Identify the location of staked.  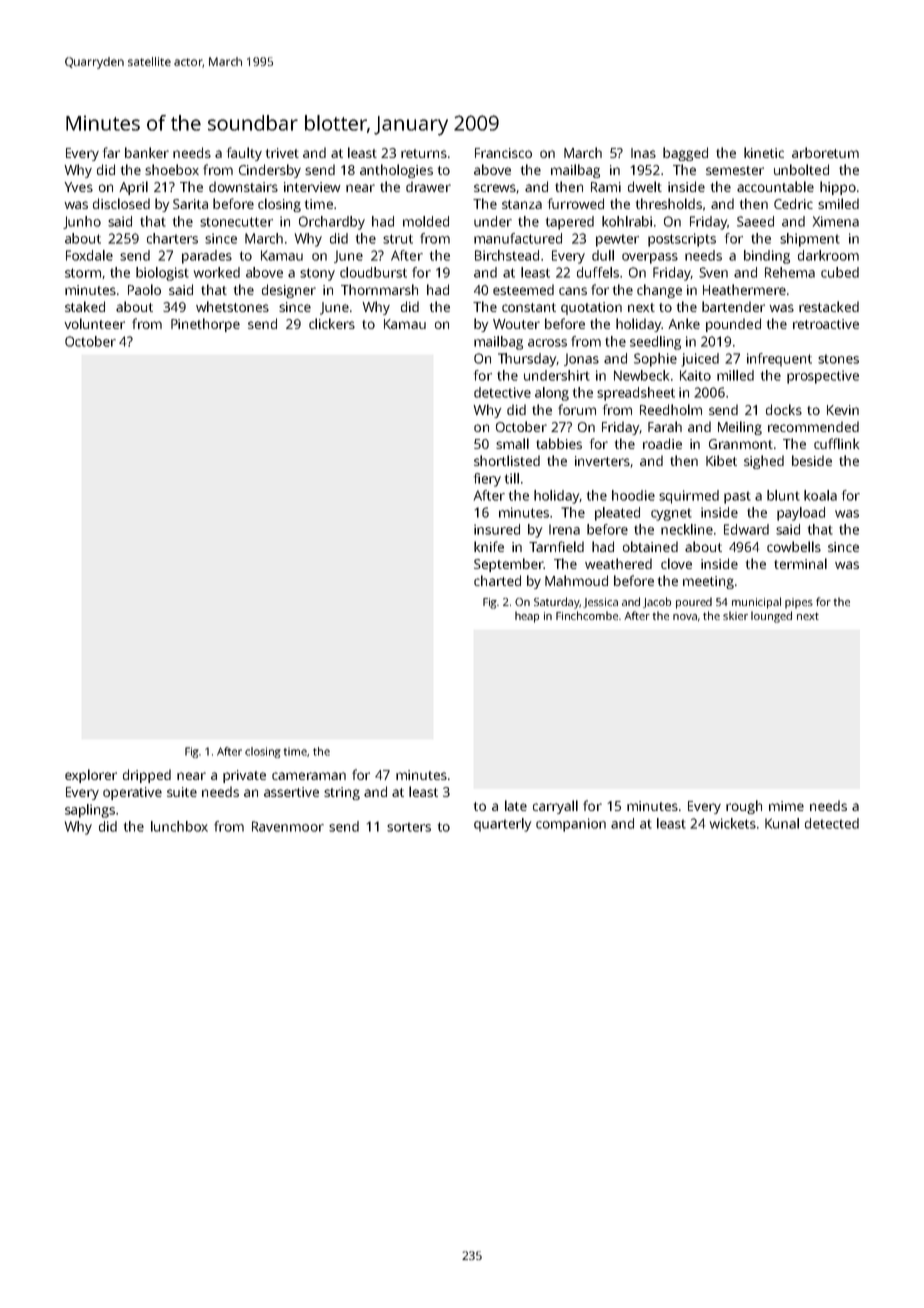
(85, 306).
